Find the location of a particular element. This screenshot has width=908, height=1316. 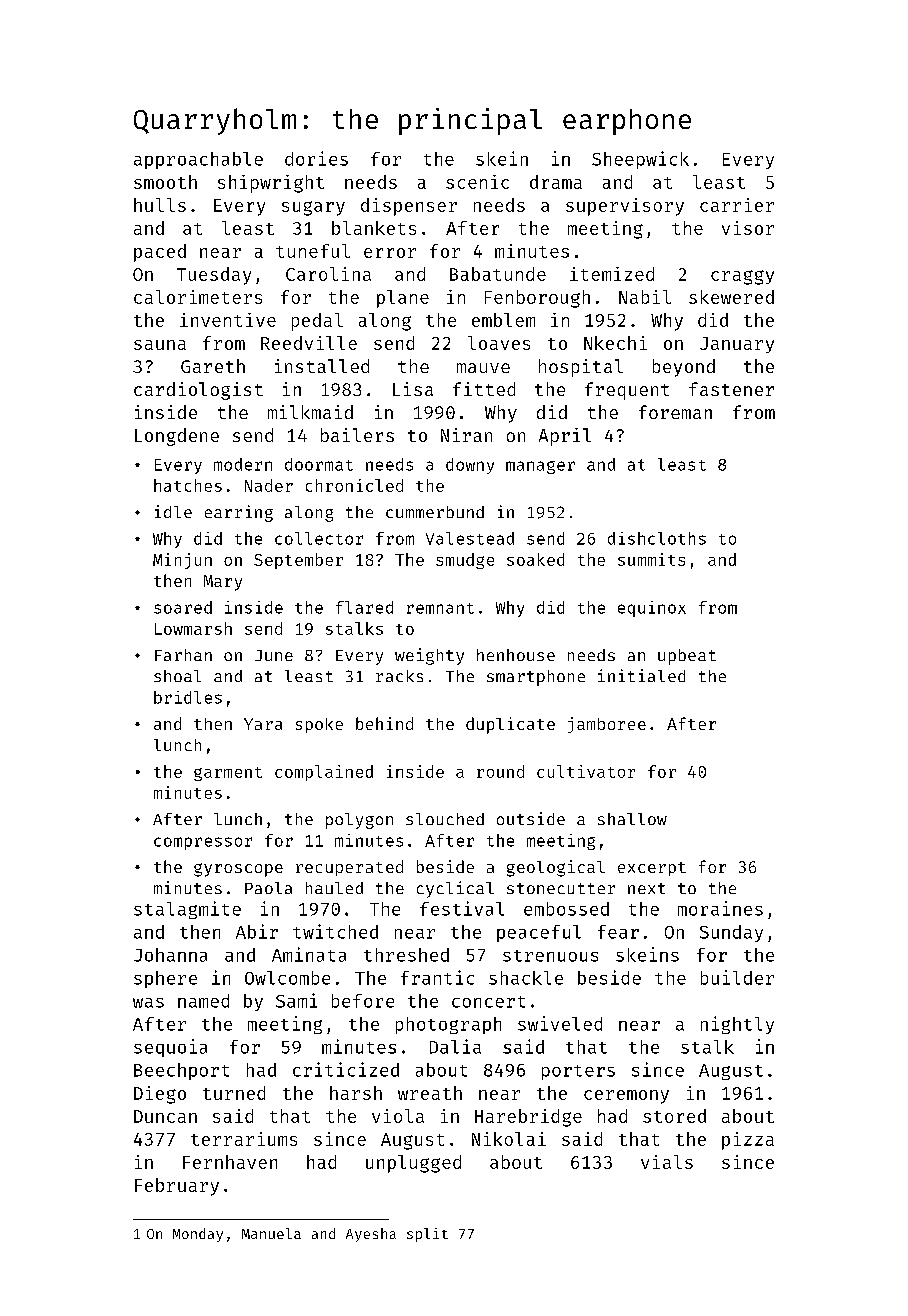

collector is located at coordinates (319, 538).
